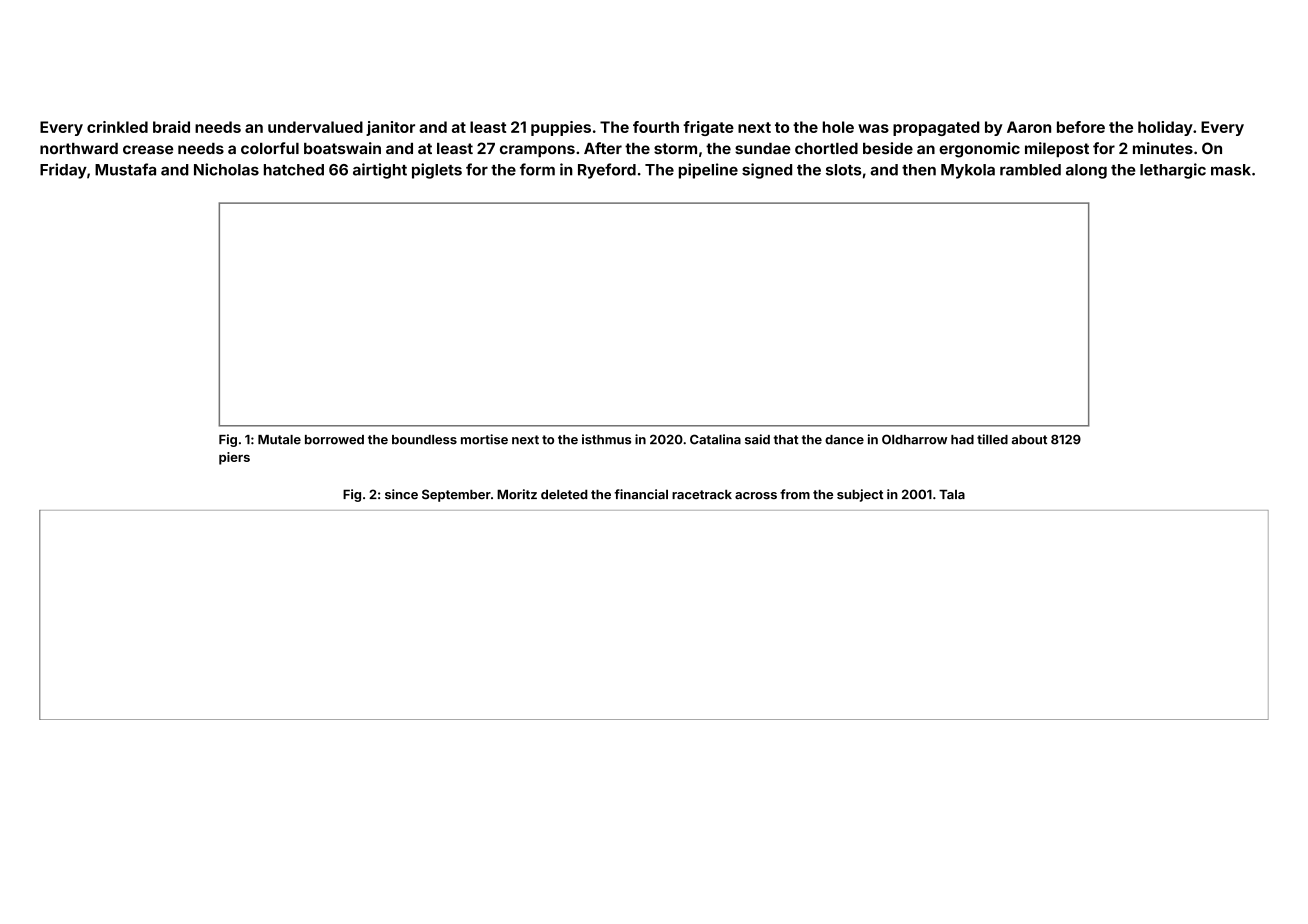  Describe the element at coordinates (936, 128) in the screenshot. I see `propagated` at that location.
